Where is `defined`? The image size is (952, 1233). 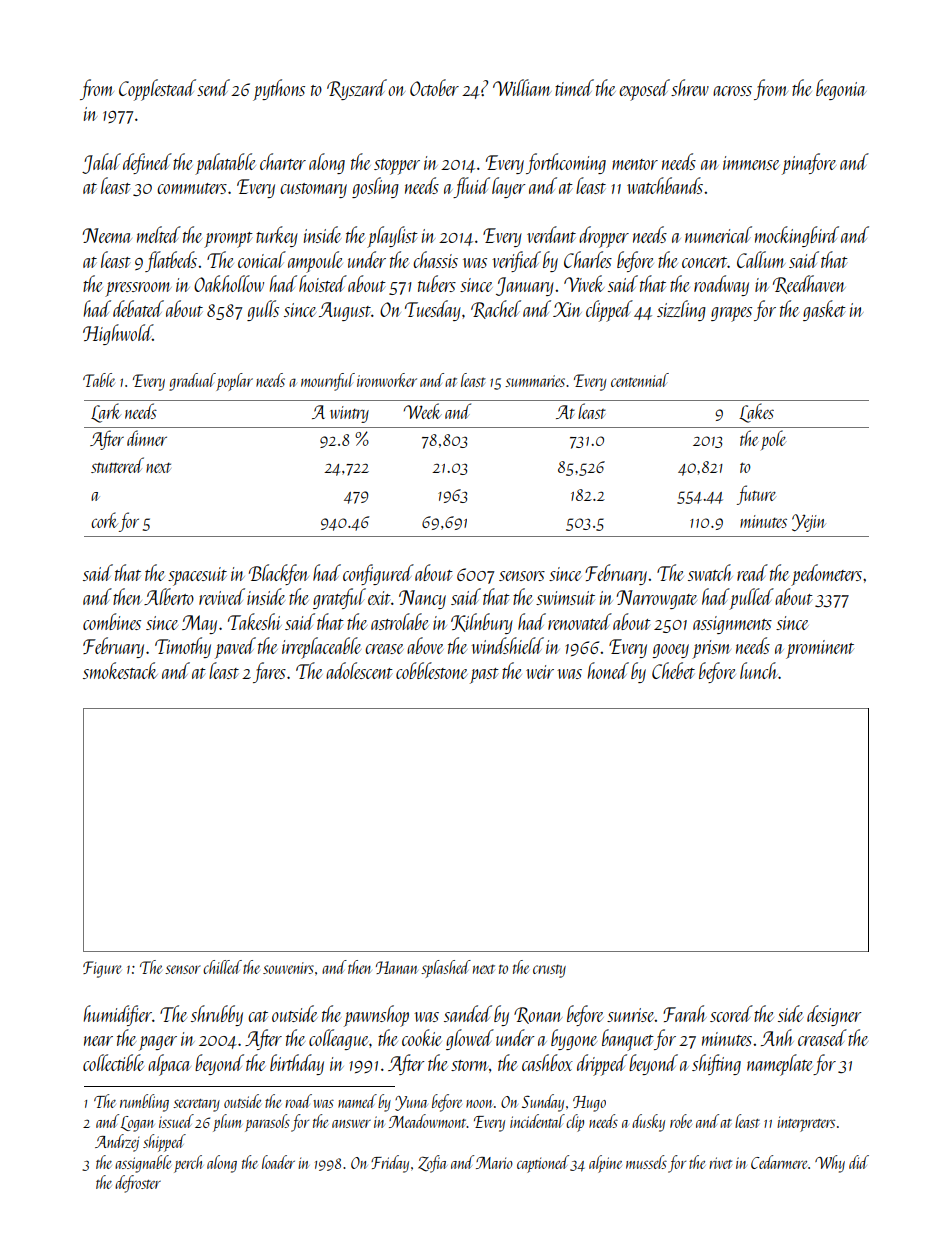 defined is located at coordinates (147, 163).
